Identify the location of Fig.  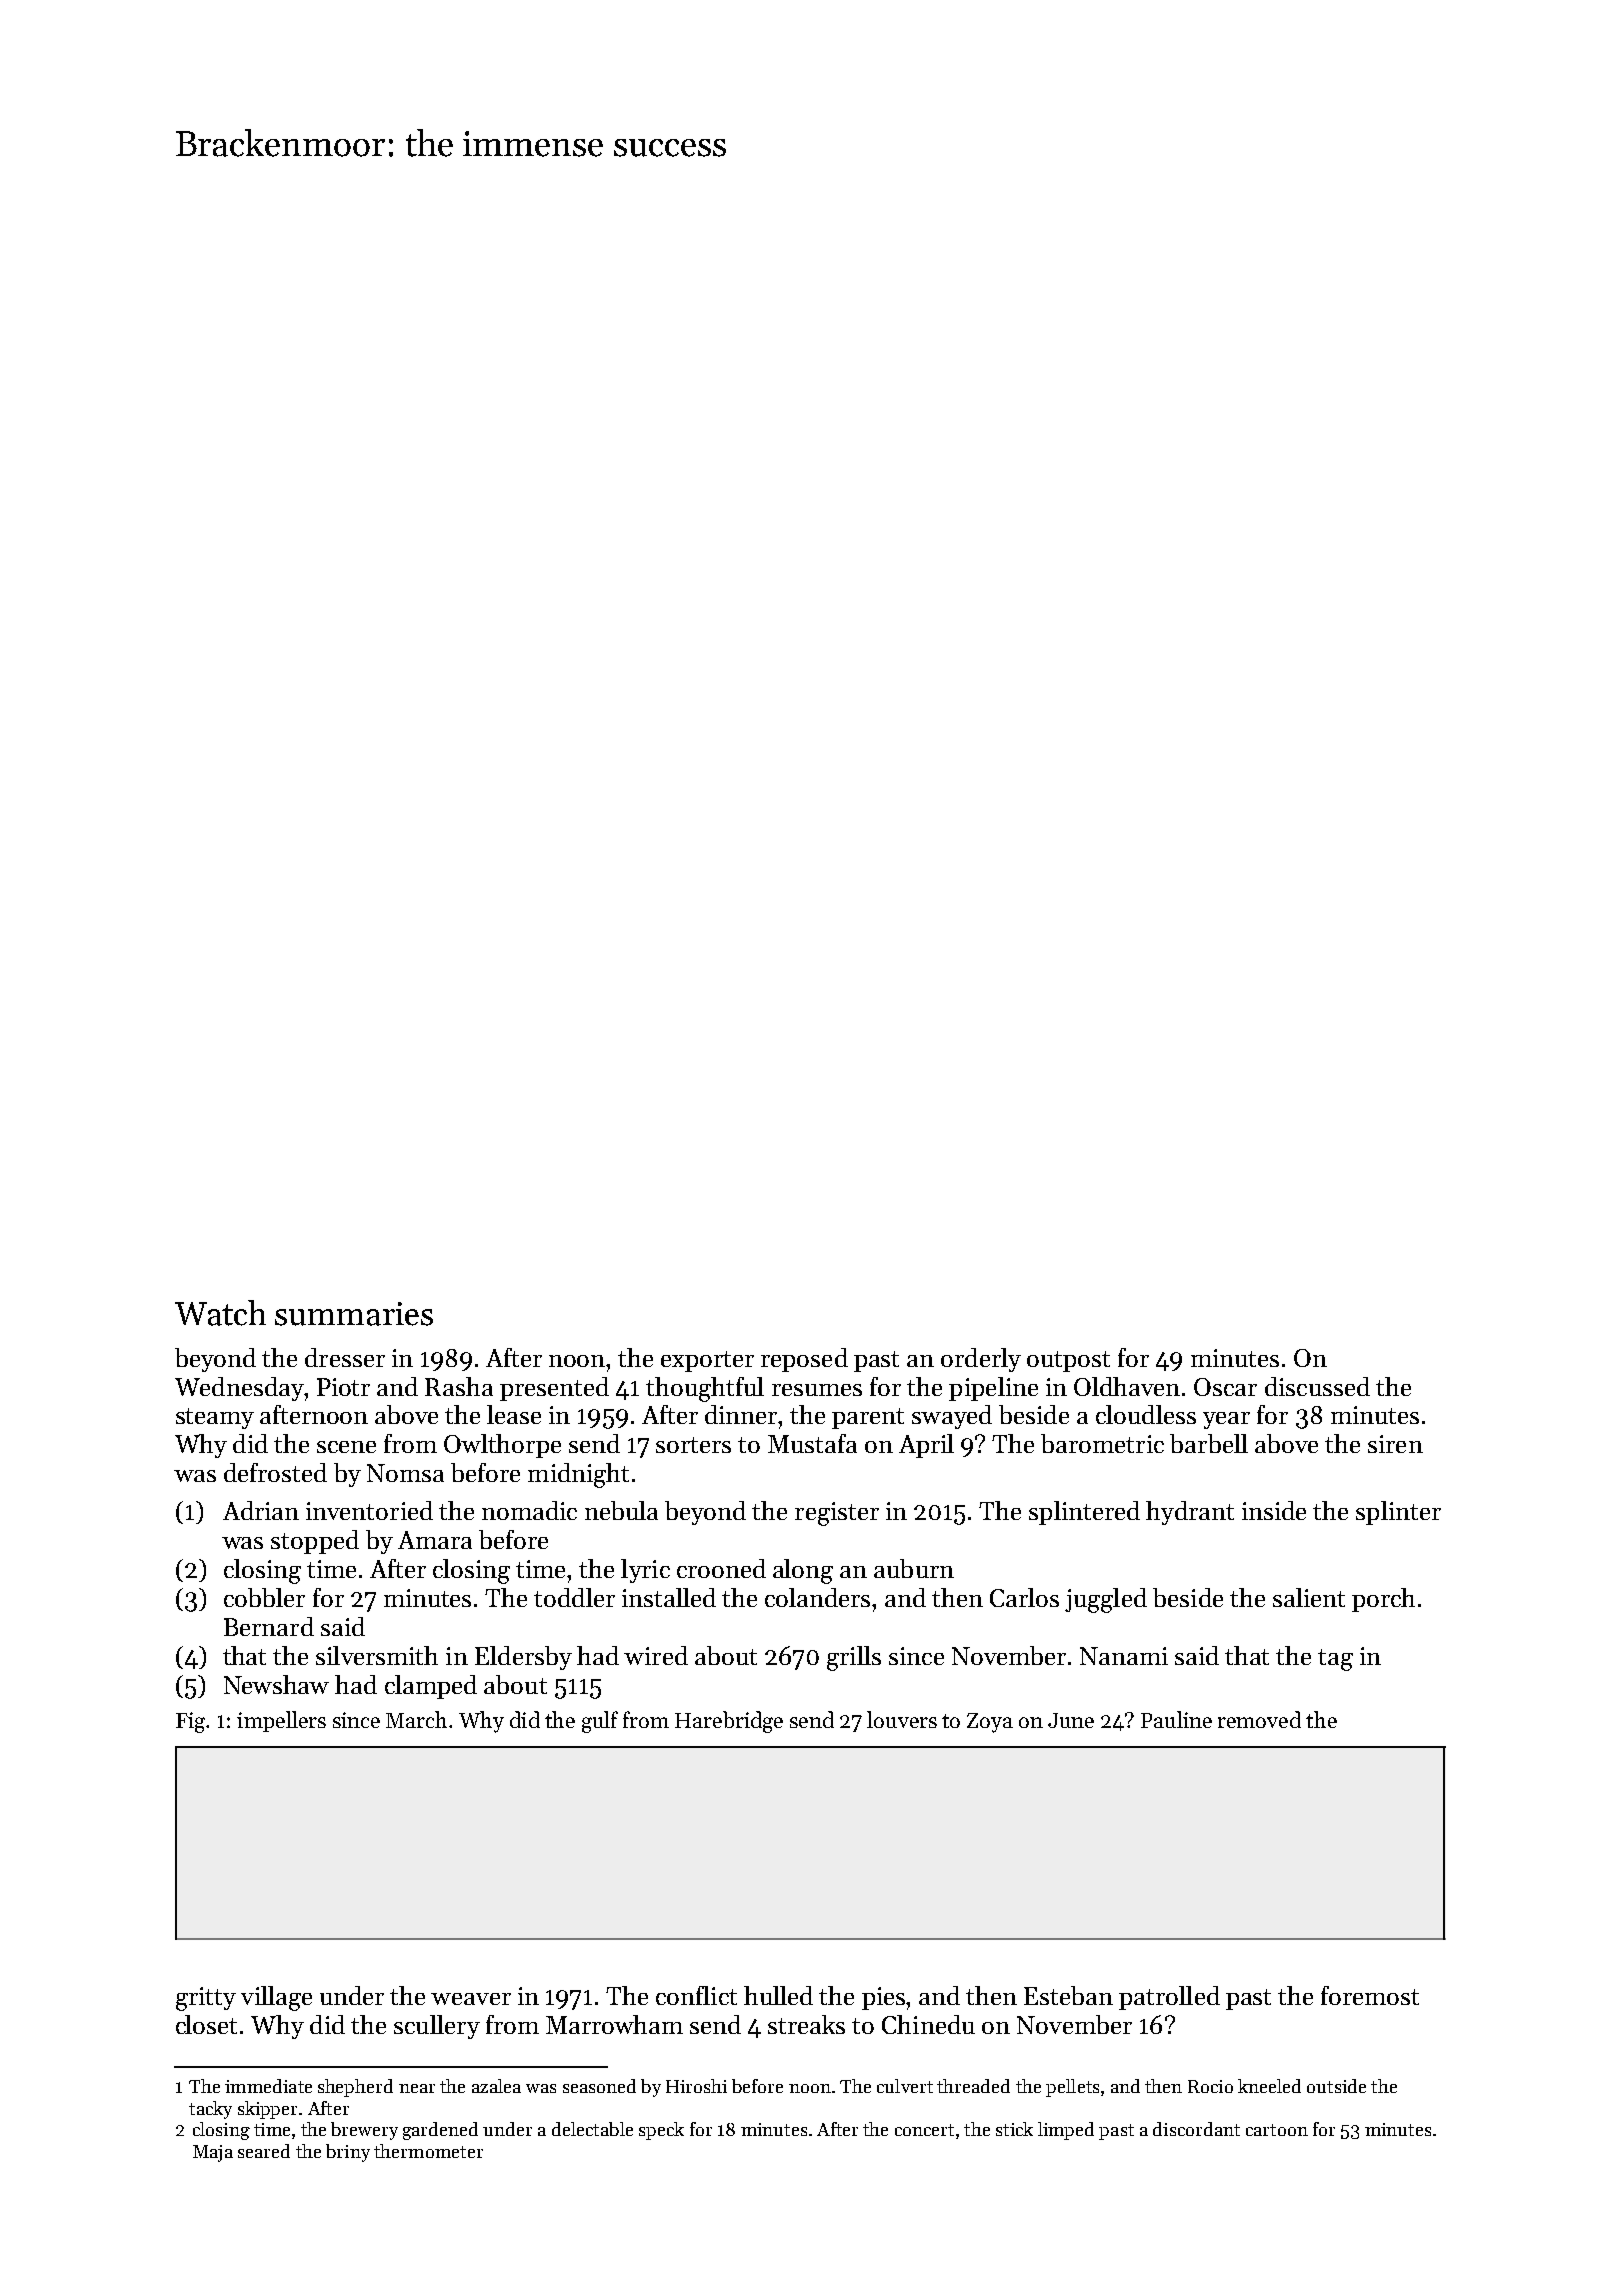
(190, 1722).
